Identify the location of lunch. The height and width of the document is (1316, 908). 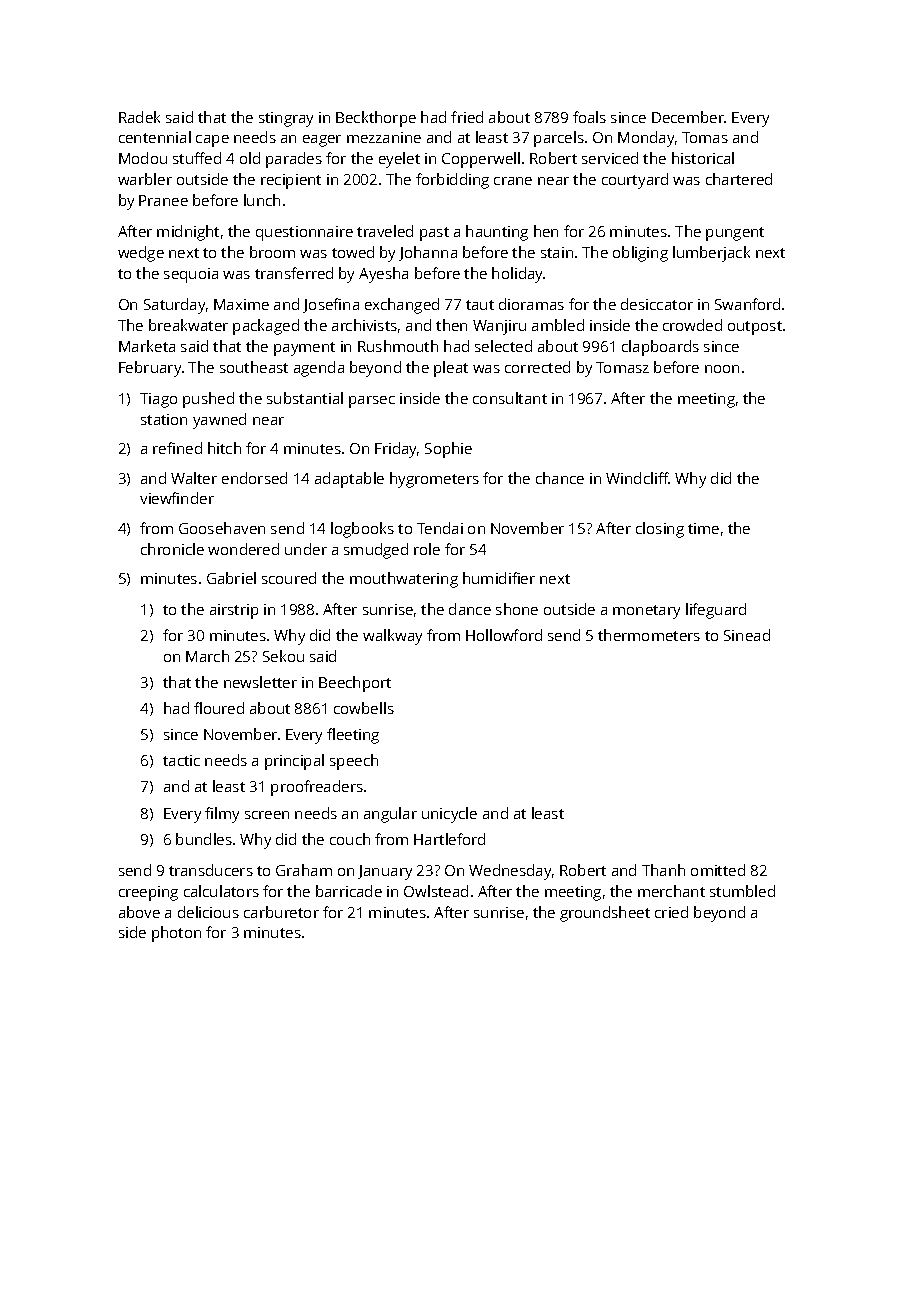
(262, 200).
